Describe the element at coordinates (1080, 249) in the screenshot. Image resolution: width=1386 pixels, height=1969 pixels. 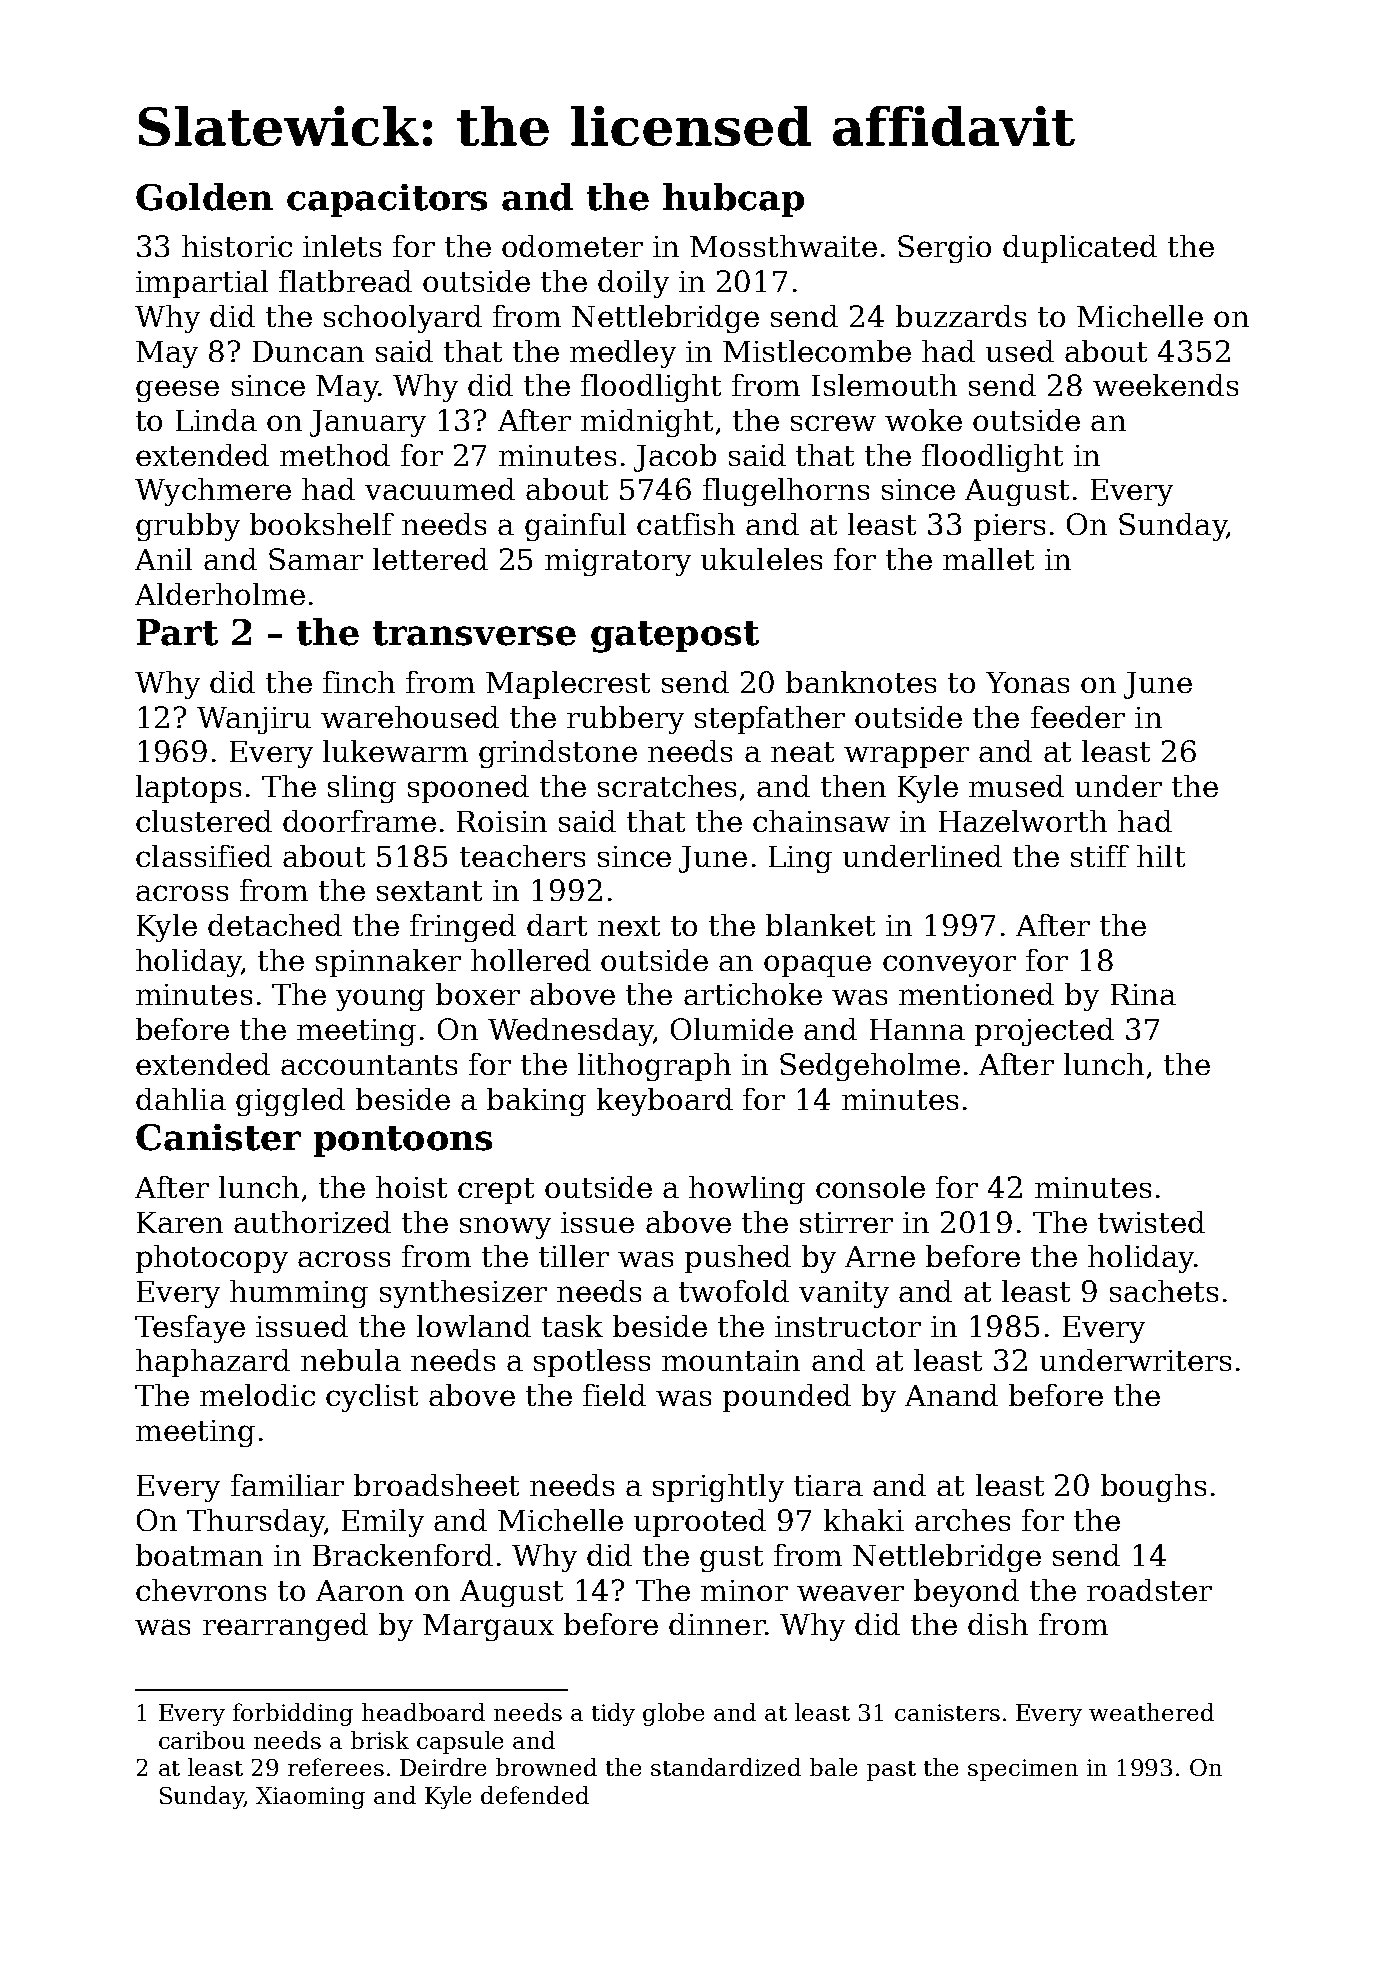
I see `duplicated` at that location.
